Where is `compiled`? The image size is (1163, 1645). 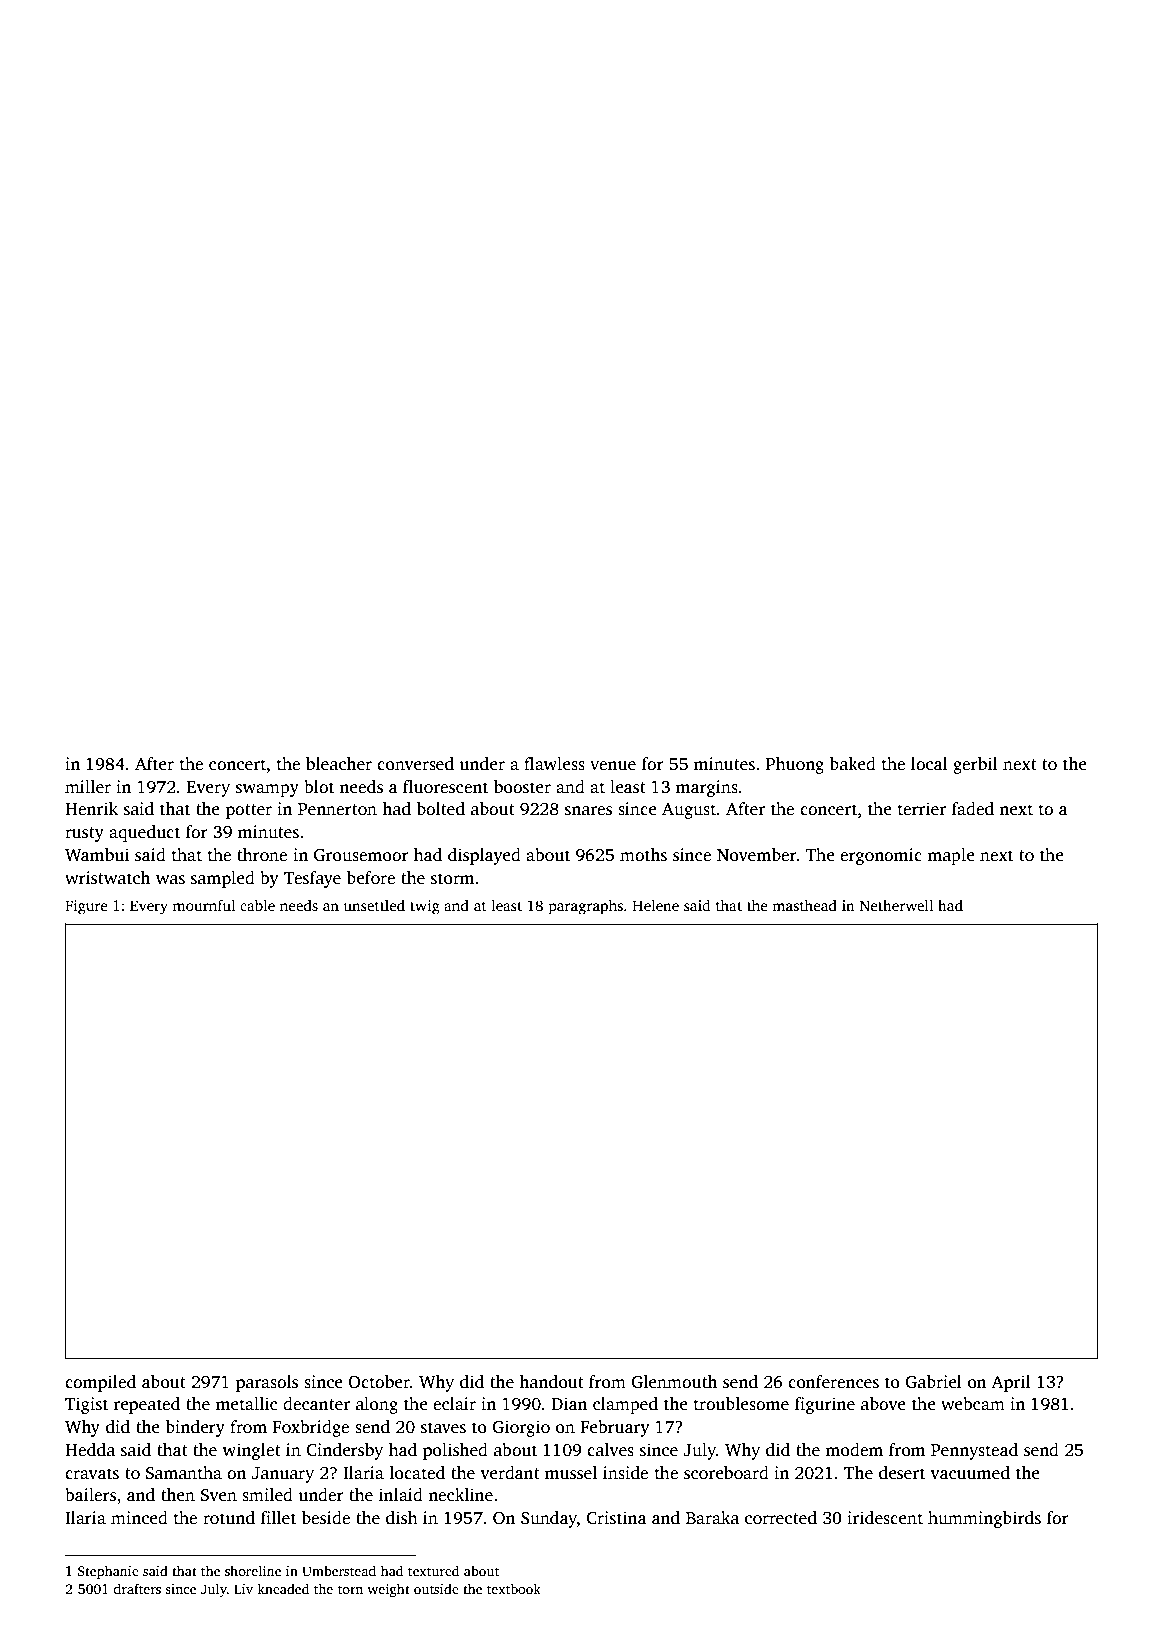 compiled is located at coordinates (100, 1383).
